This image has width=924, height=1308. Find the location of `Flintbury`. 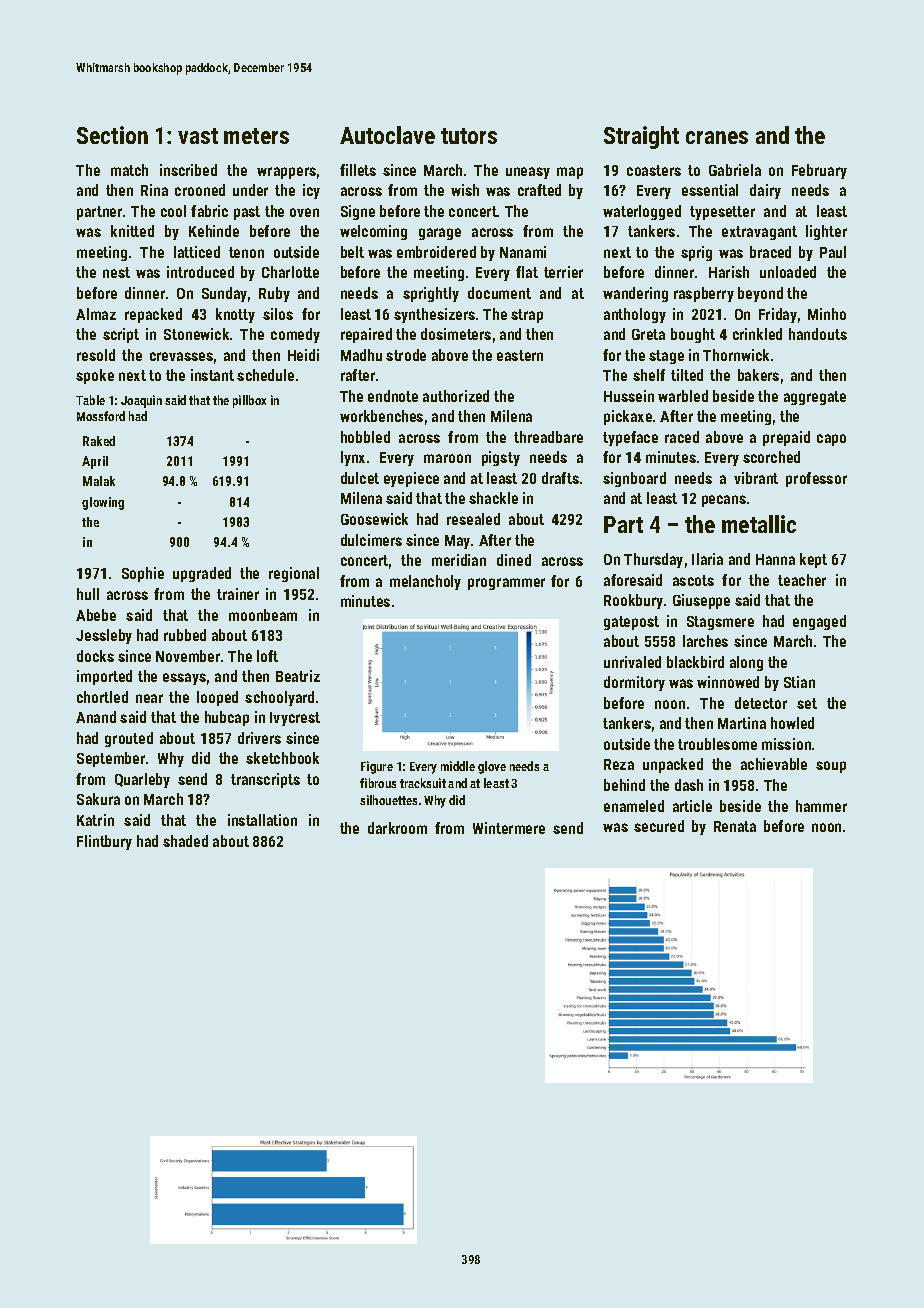

Flintbury is located at coordinates (104, 842).
